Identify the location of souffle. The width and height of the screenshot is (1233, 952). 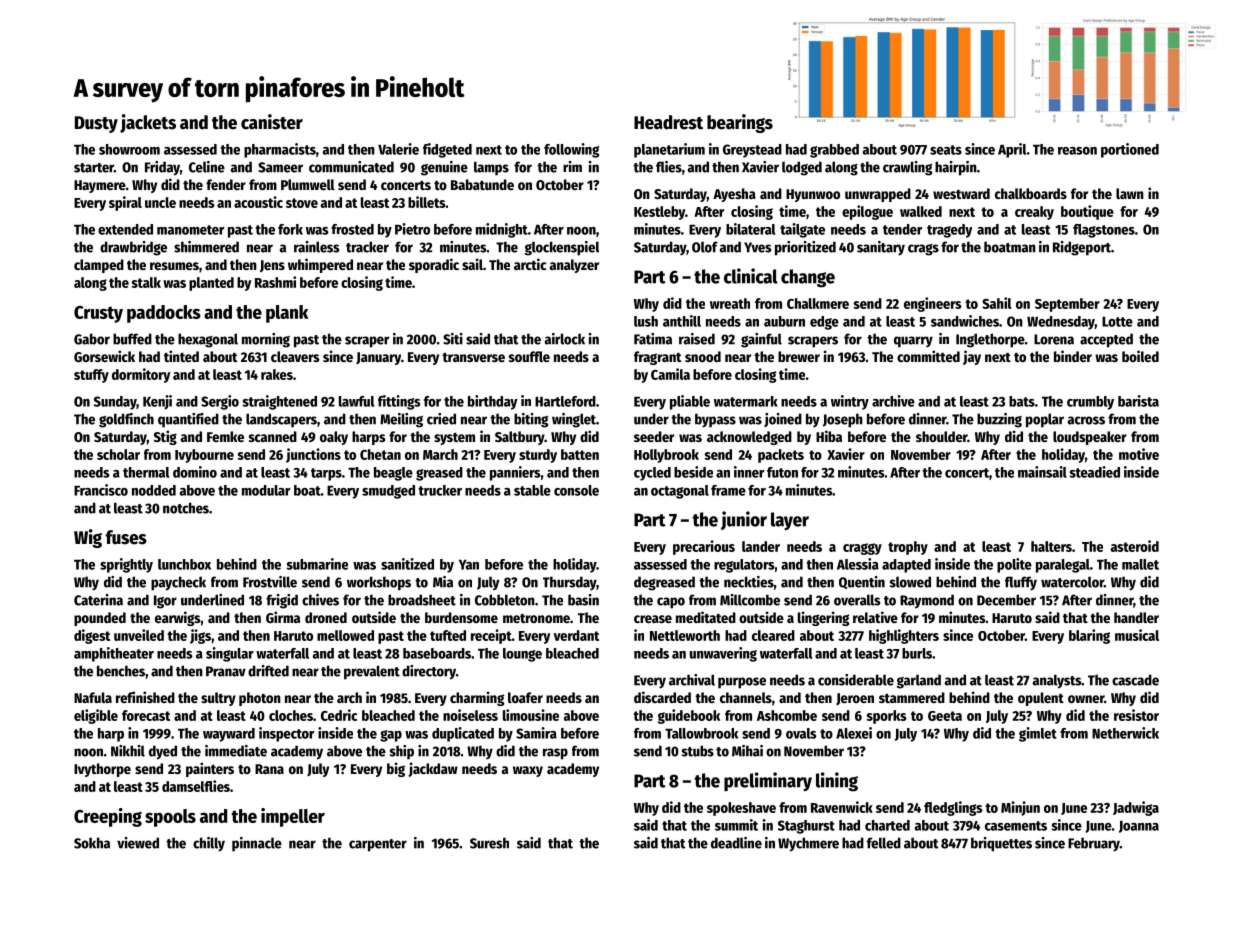
(529, 356).
